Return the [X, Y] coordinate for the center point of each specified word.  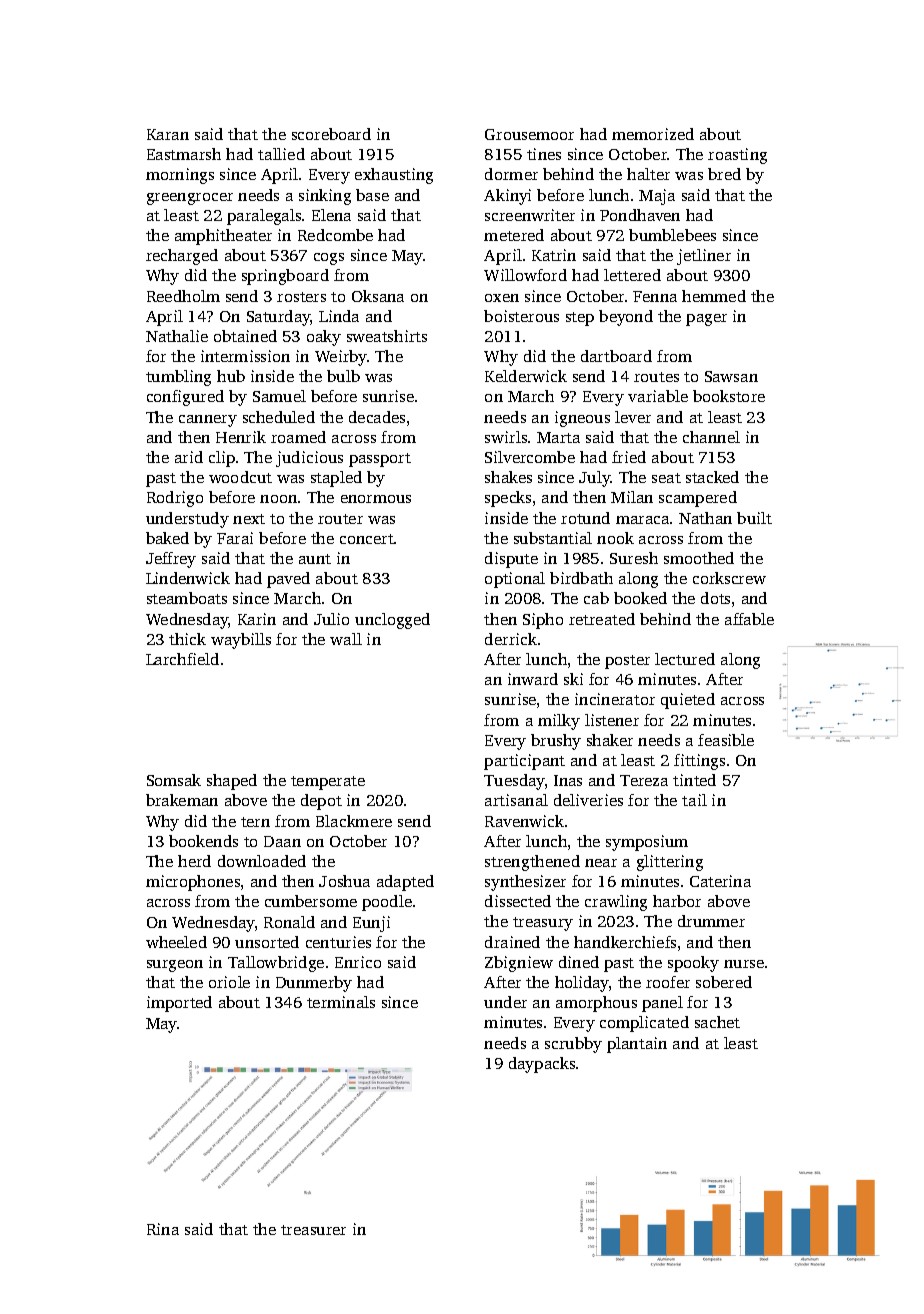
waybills [241, 641]
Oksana [378, 296]
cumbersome [311, 901]
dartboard [616, 356]
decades [377, 417]
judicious [309, 459]
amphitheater [223, 237]
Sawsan [731, 376]
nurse [744, 964]
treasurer [313, 1230]
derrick [511, 639]
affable [749, 619]
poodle [387, 903]
